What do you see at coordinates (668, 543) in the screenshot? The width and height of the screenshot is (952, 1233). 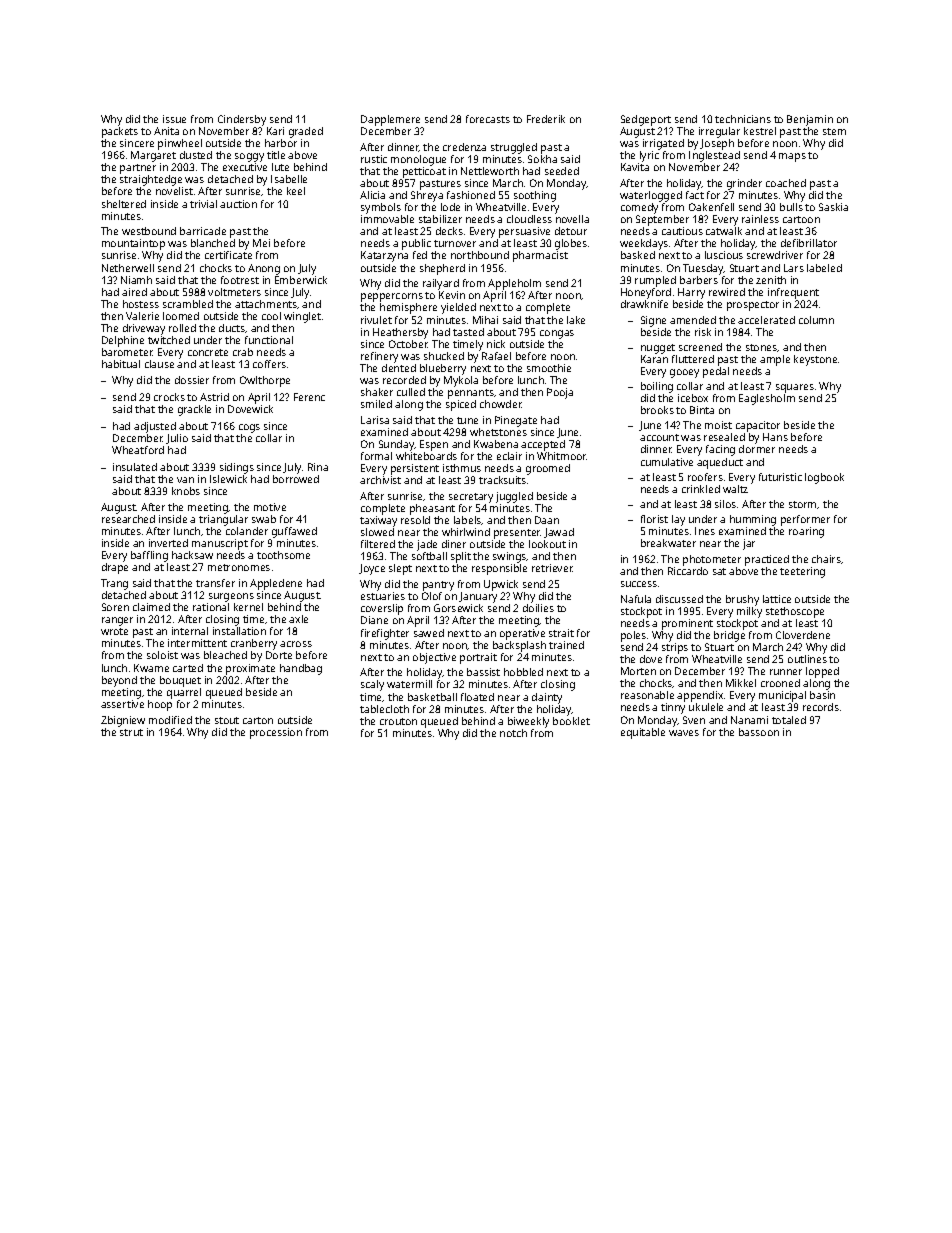 I see `breakwater` at bounding box center [668, 543].
